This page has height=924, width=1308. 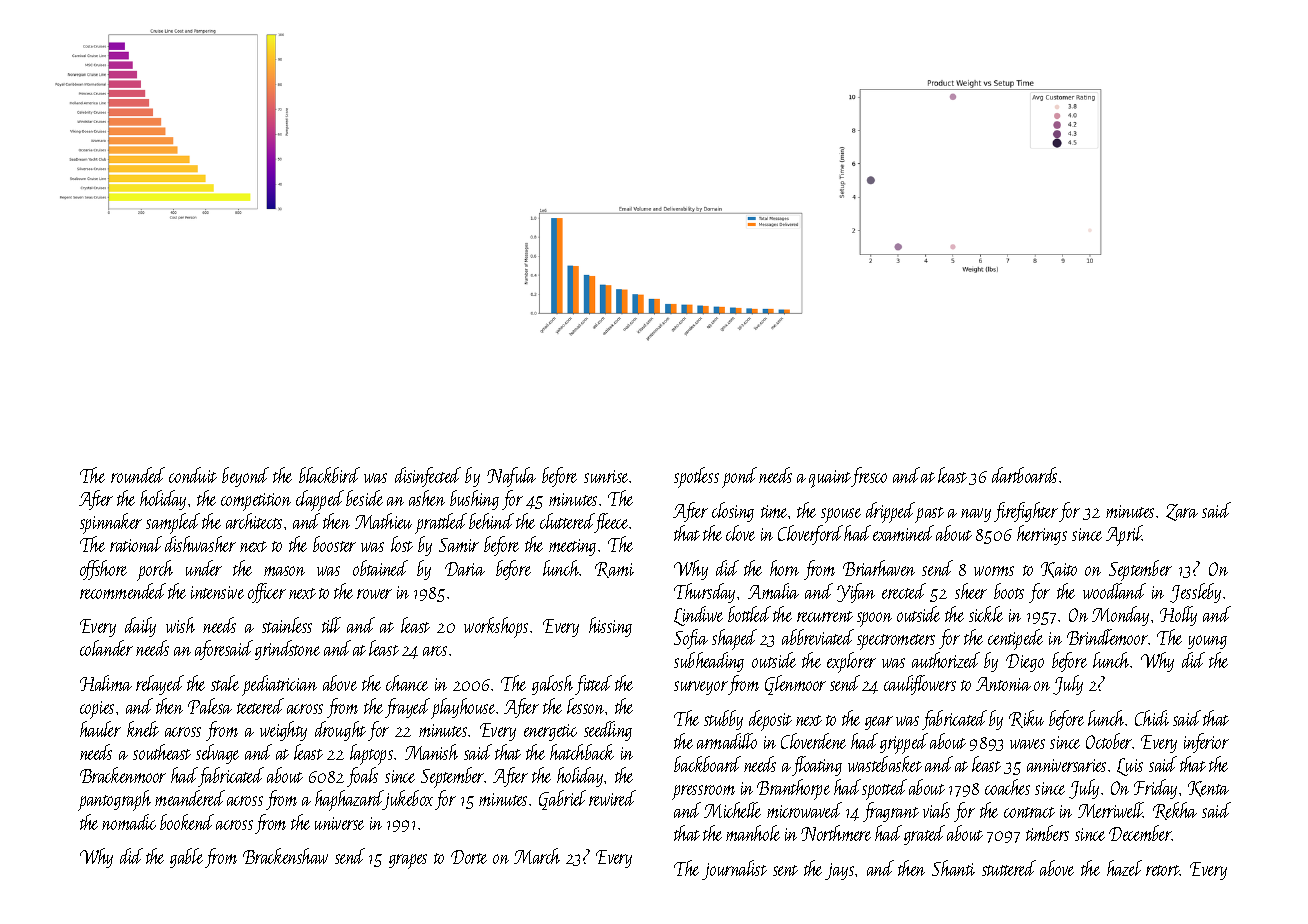 I want to click on retort, so click(x=1163, y=870).
